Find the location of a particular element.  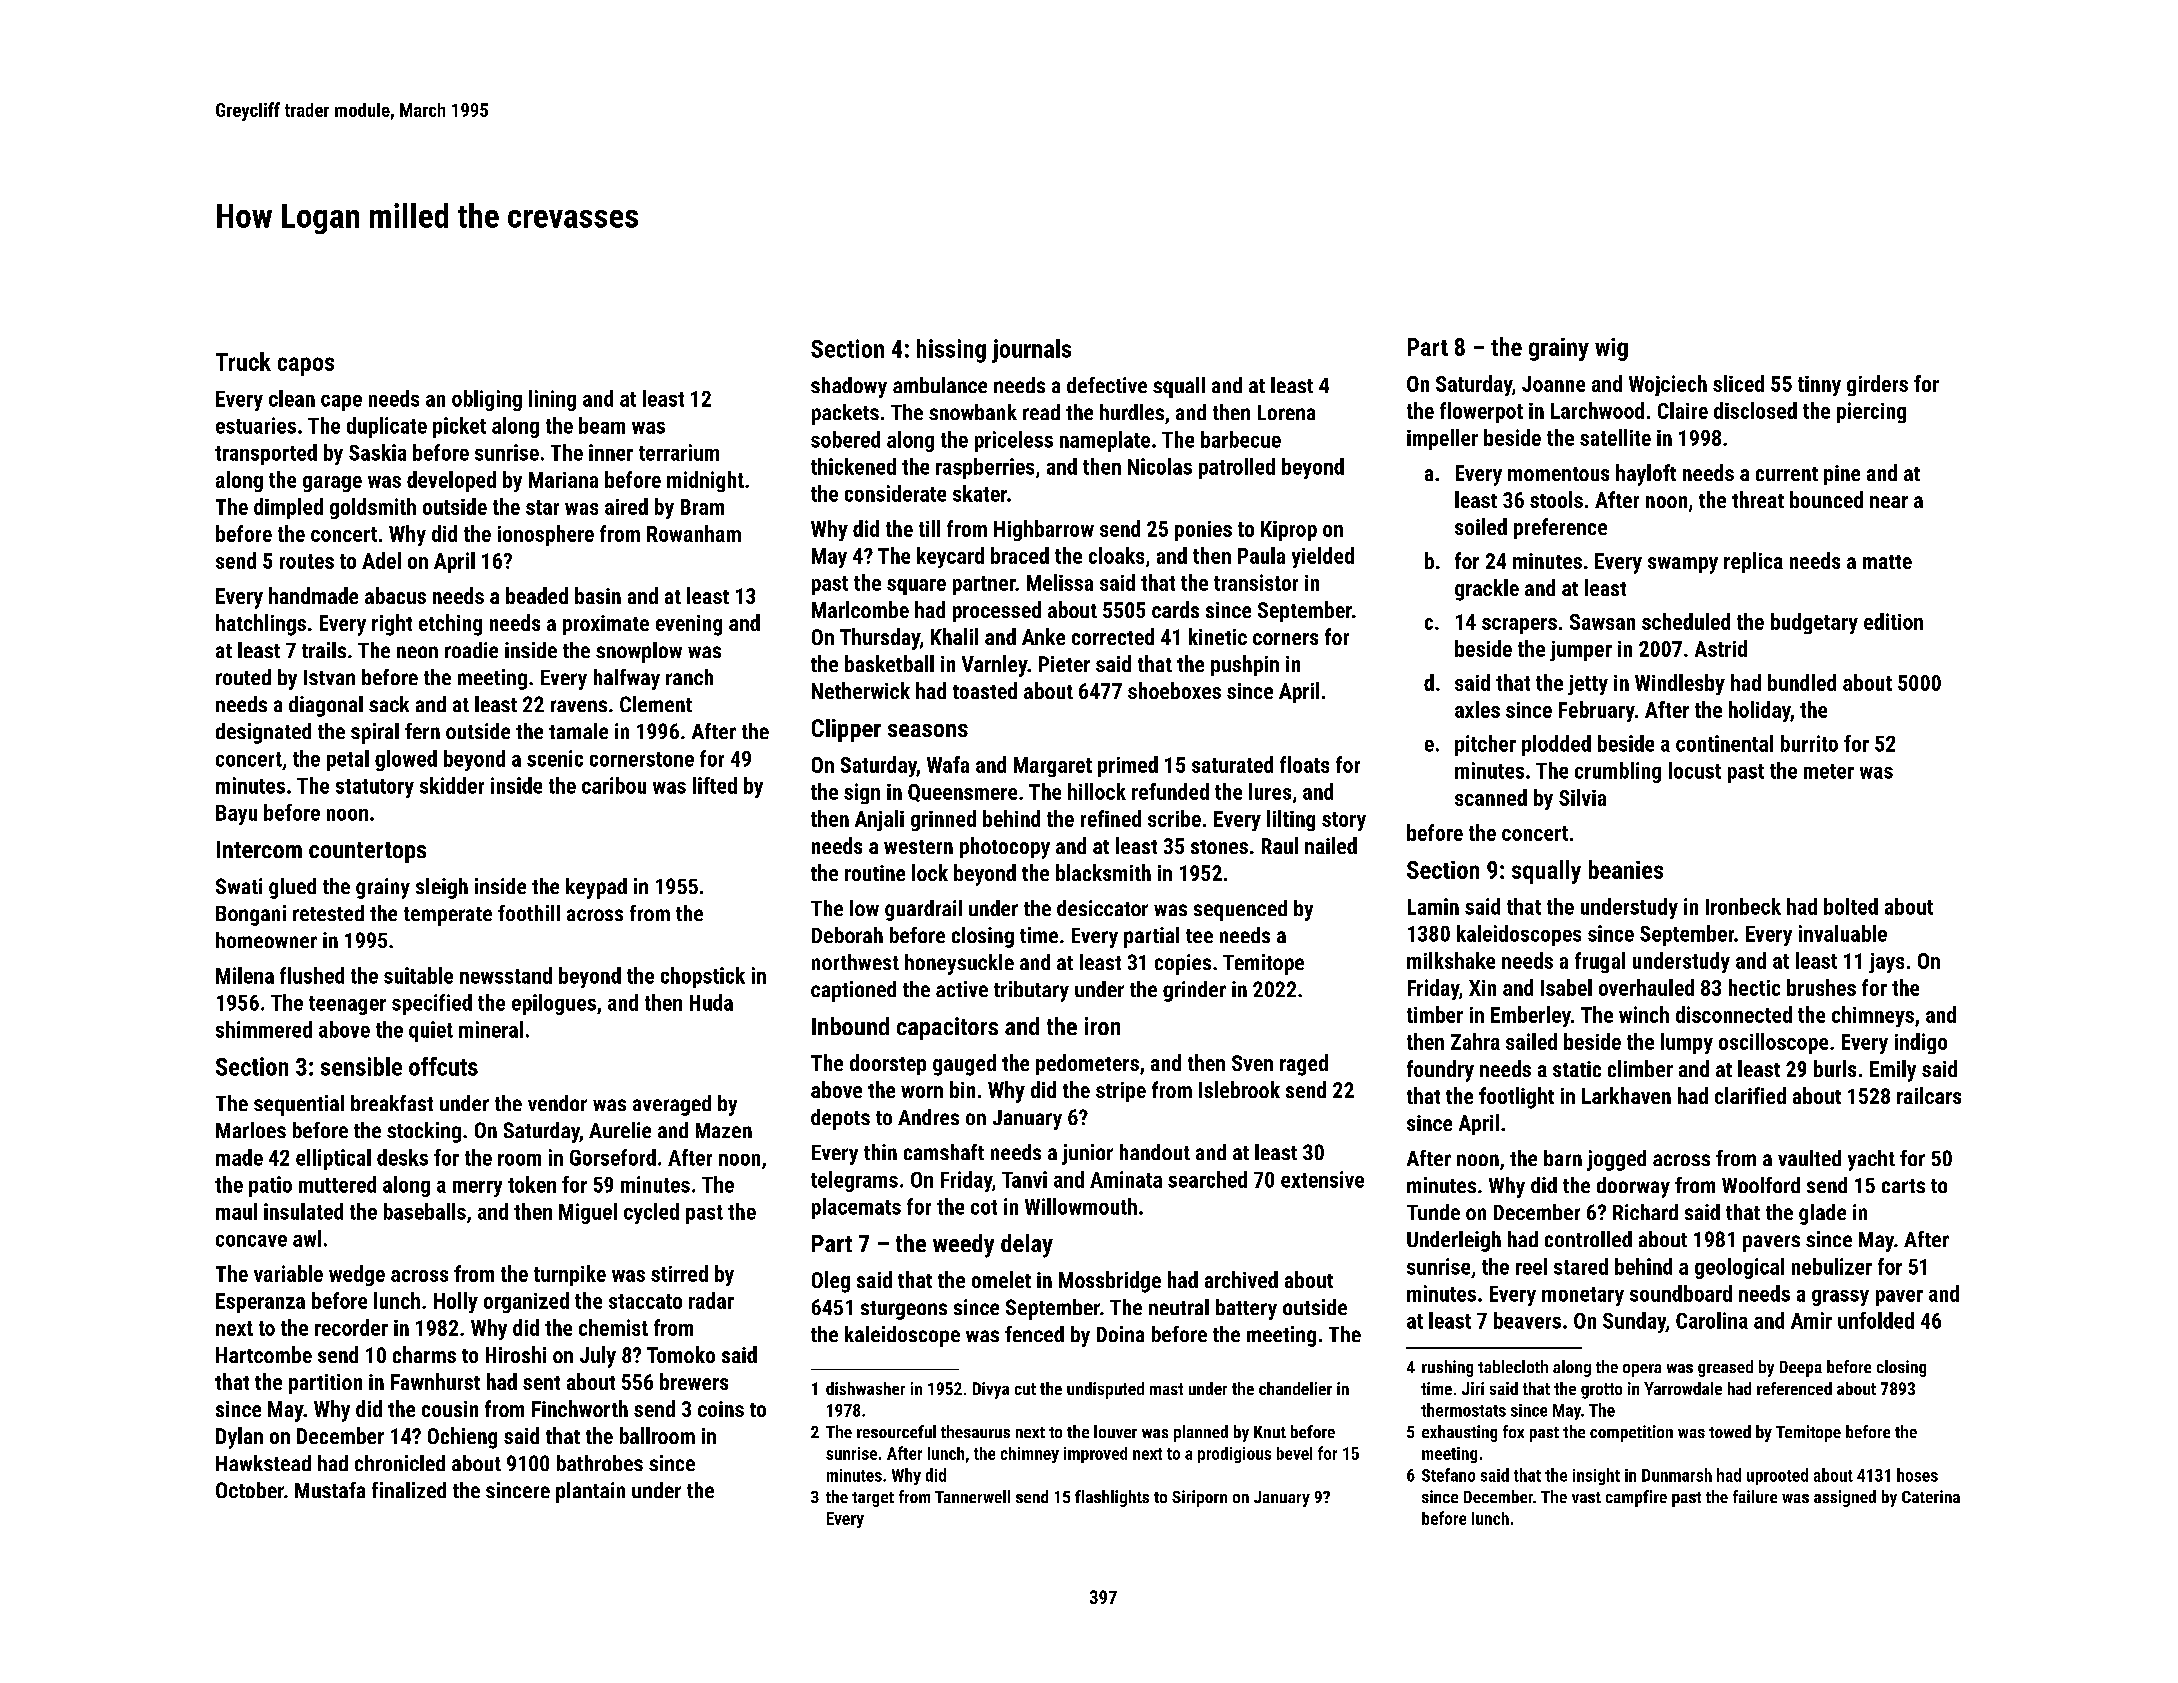

finalized is located at coordinates (409, 1490).
